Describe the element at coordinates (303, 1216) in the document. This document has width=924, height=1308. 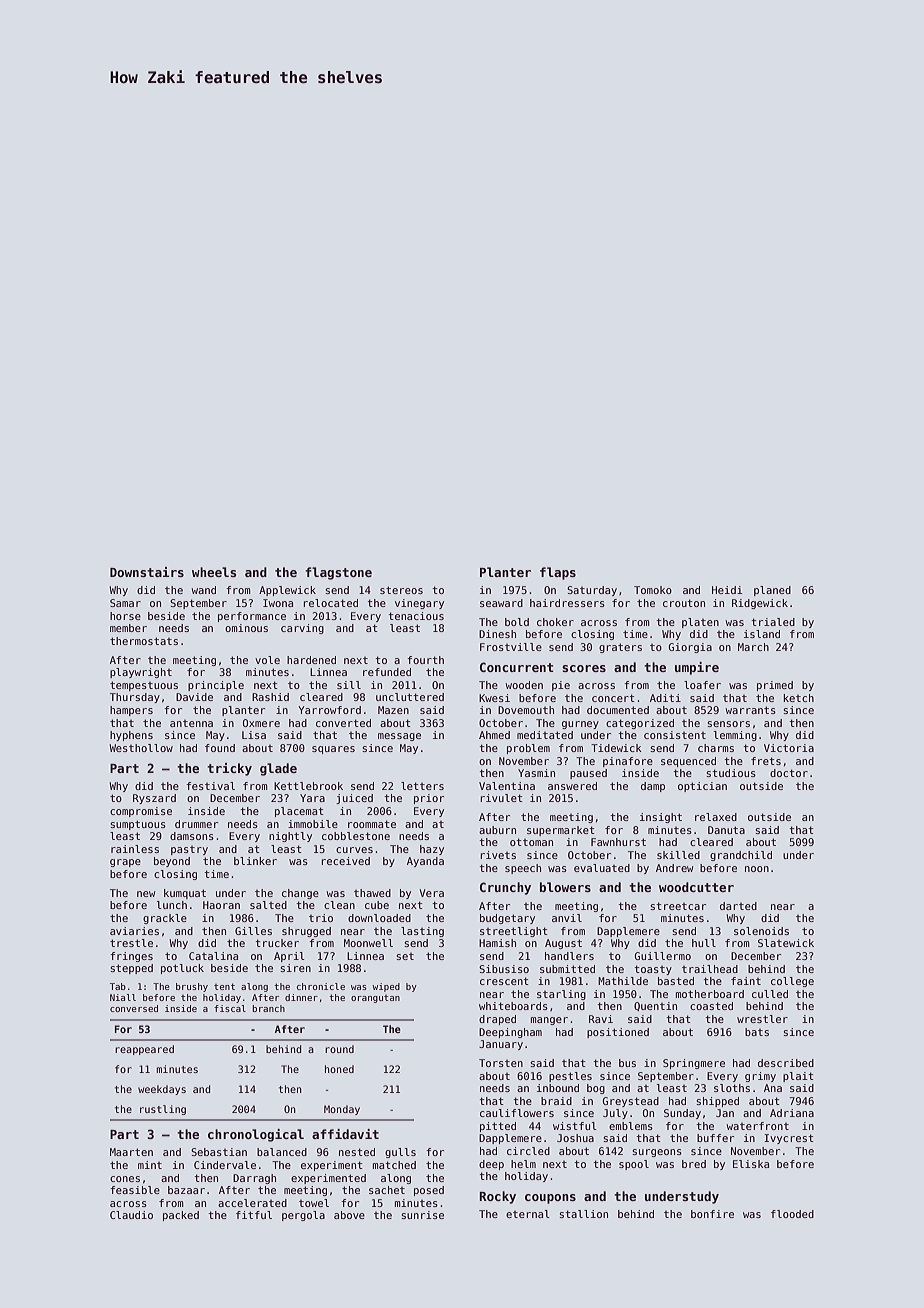
I see `pergola` at that location.
